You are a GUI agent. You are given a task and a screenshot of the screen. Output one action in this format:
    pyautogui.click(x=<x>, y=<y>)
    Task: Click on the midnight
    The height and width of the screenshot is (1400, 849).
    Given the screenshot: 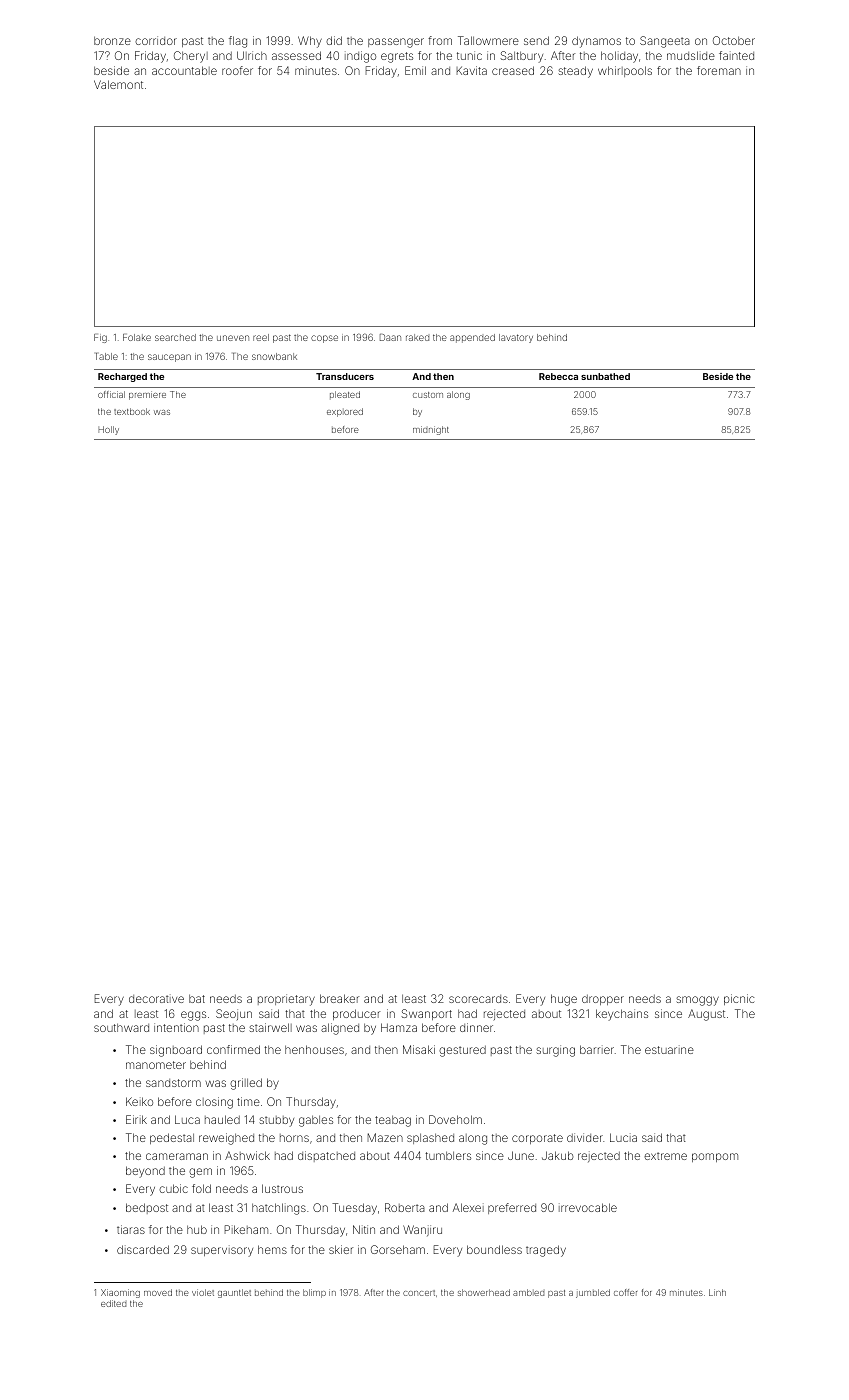 What is the action you would take?
    pyautogui.click(x=431, y=430)
